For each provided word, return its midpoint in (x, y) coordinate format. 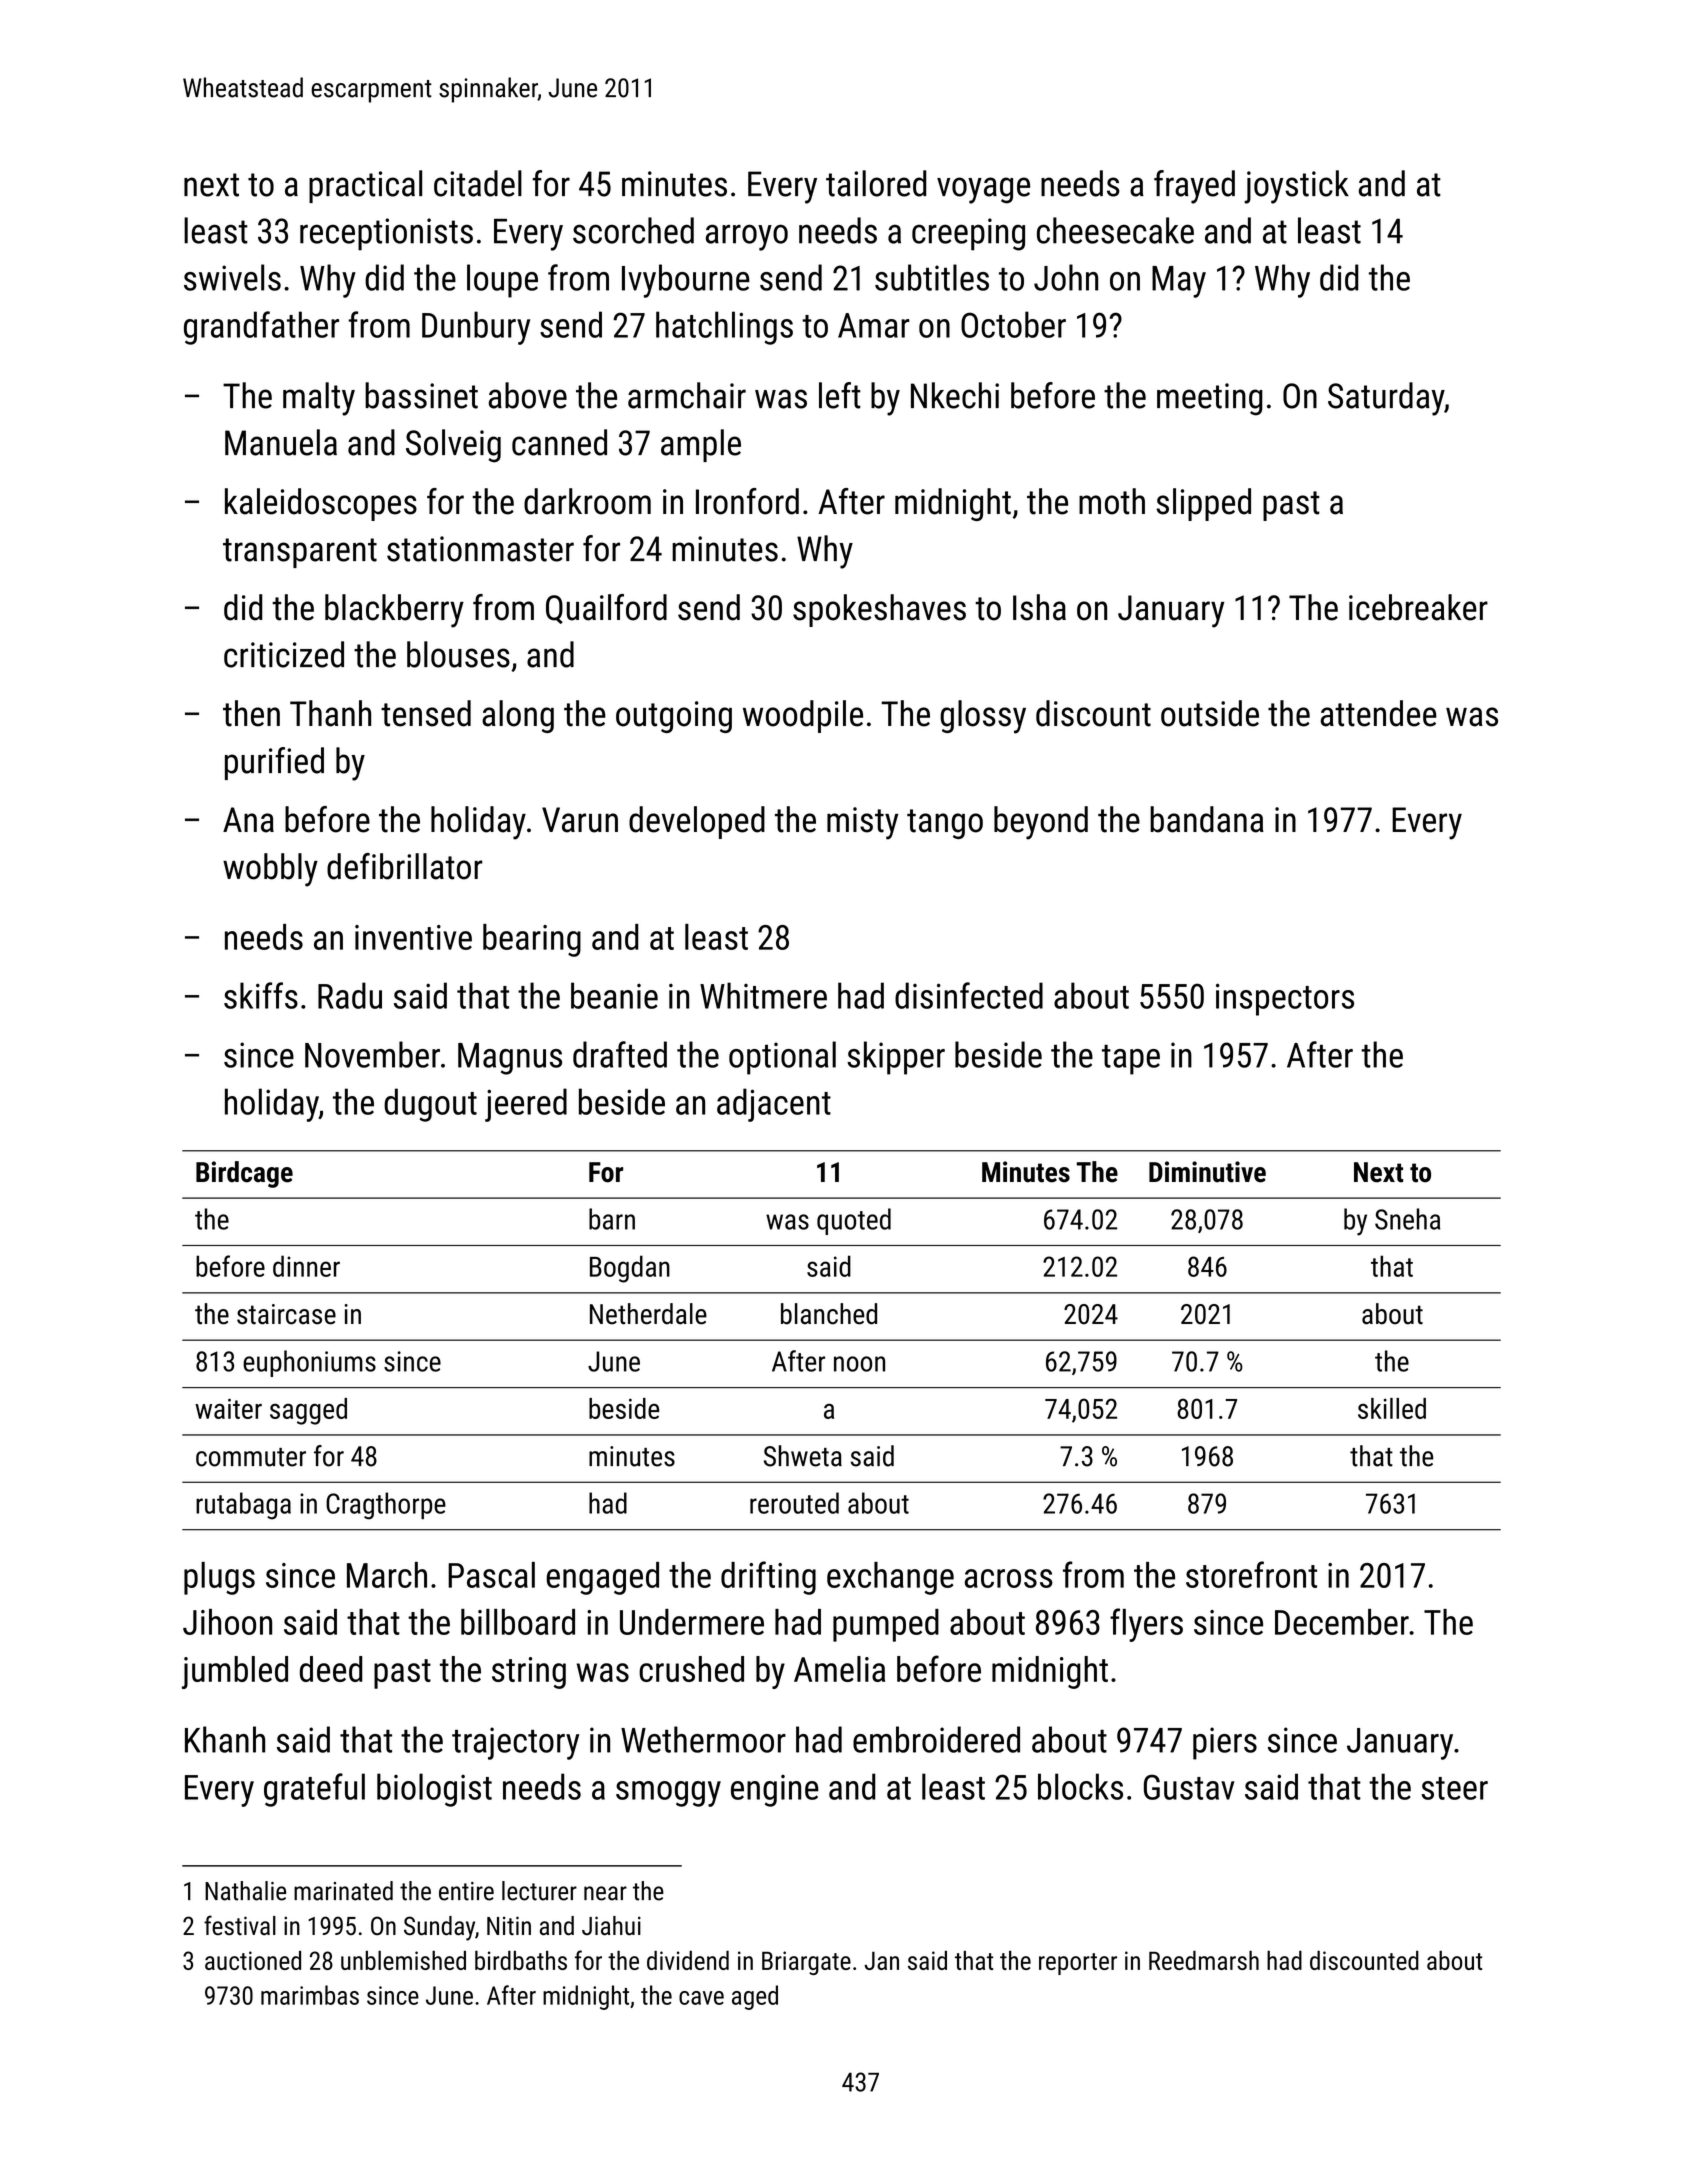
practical (365, 186)
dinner (306, 1266)
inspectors (1285, 999)
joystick (1296, 187)
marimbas (310, 1995)
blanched (829, 1314)
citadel (478, 183)
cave (701, 1998)
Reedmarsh (1204, 1960)
